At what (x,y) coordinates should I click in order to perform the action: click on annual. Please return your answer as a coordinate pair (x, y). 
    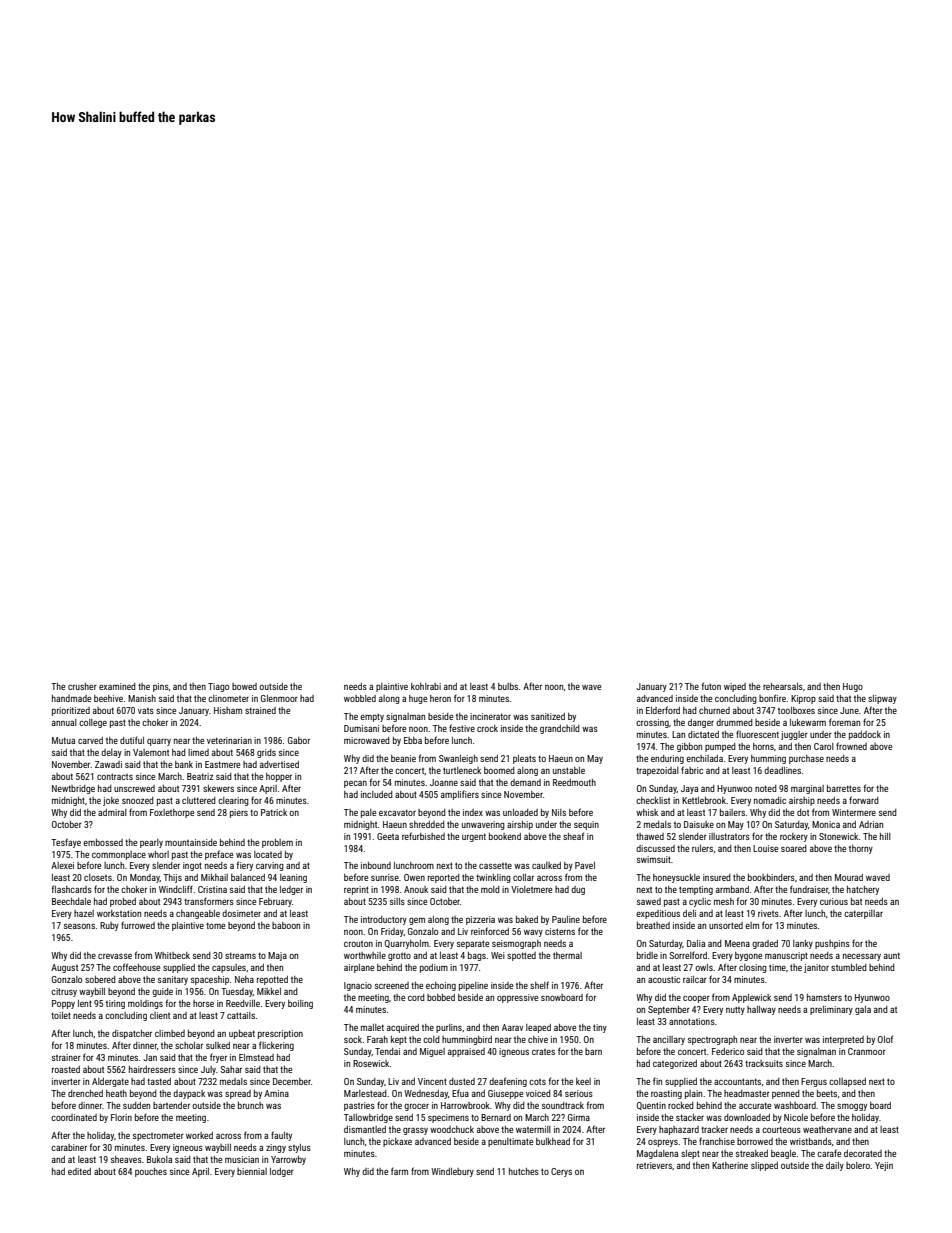
    Looking at the image, I should click on (64, 722).
